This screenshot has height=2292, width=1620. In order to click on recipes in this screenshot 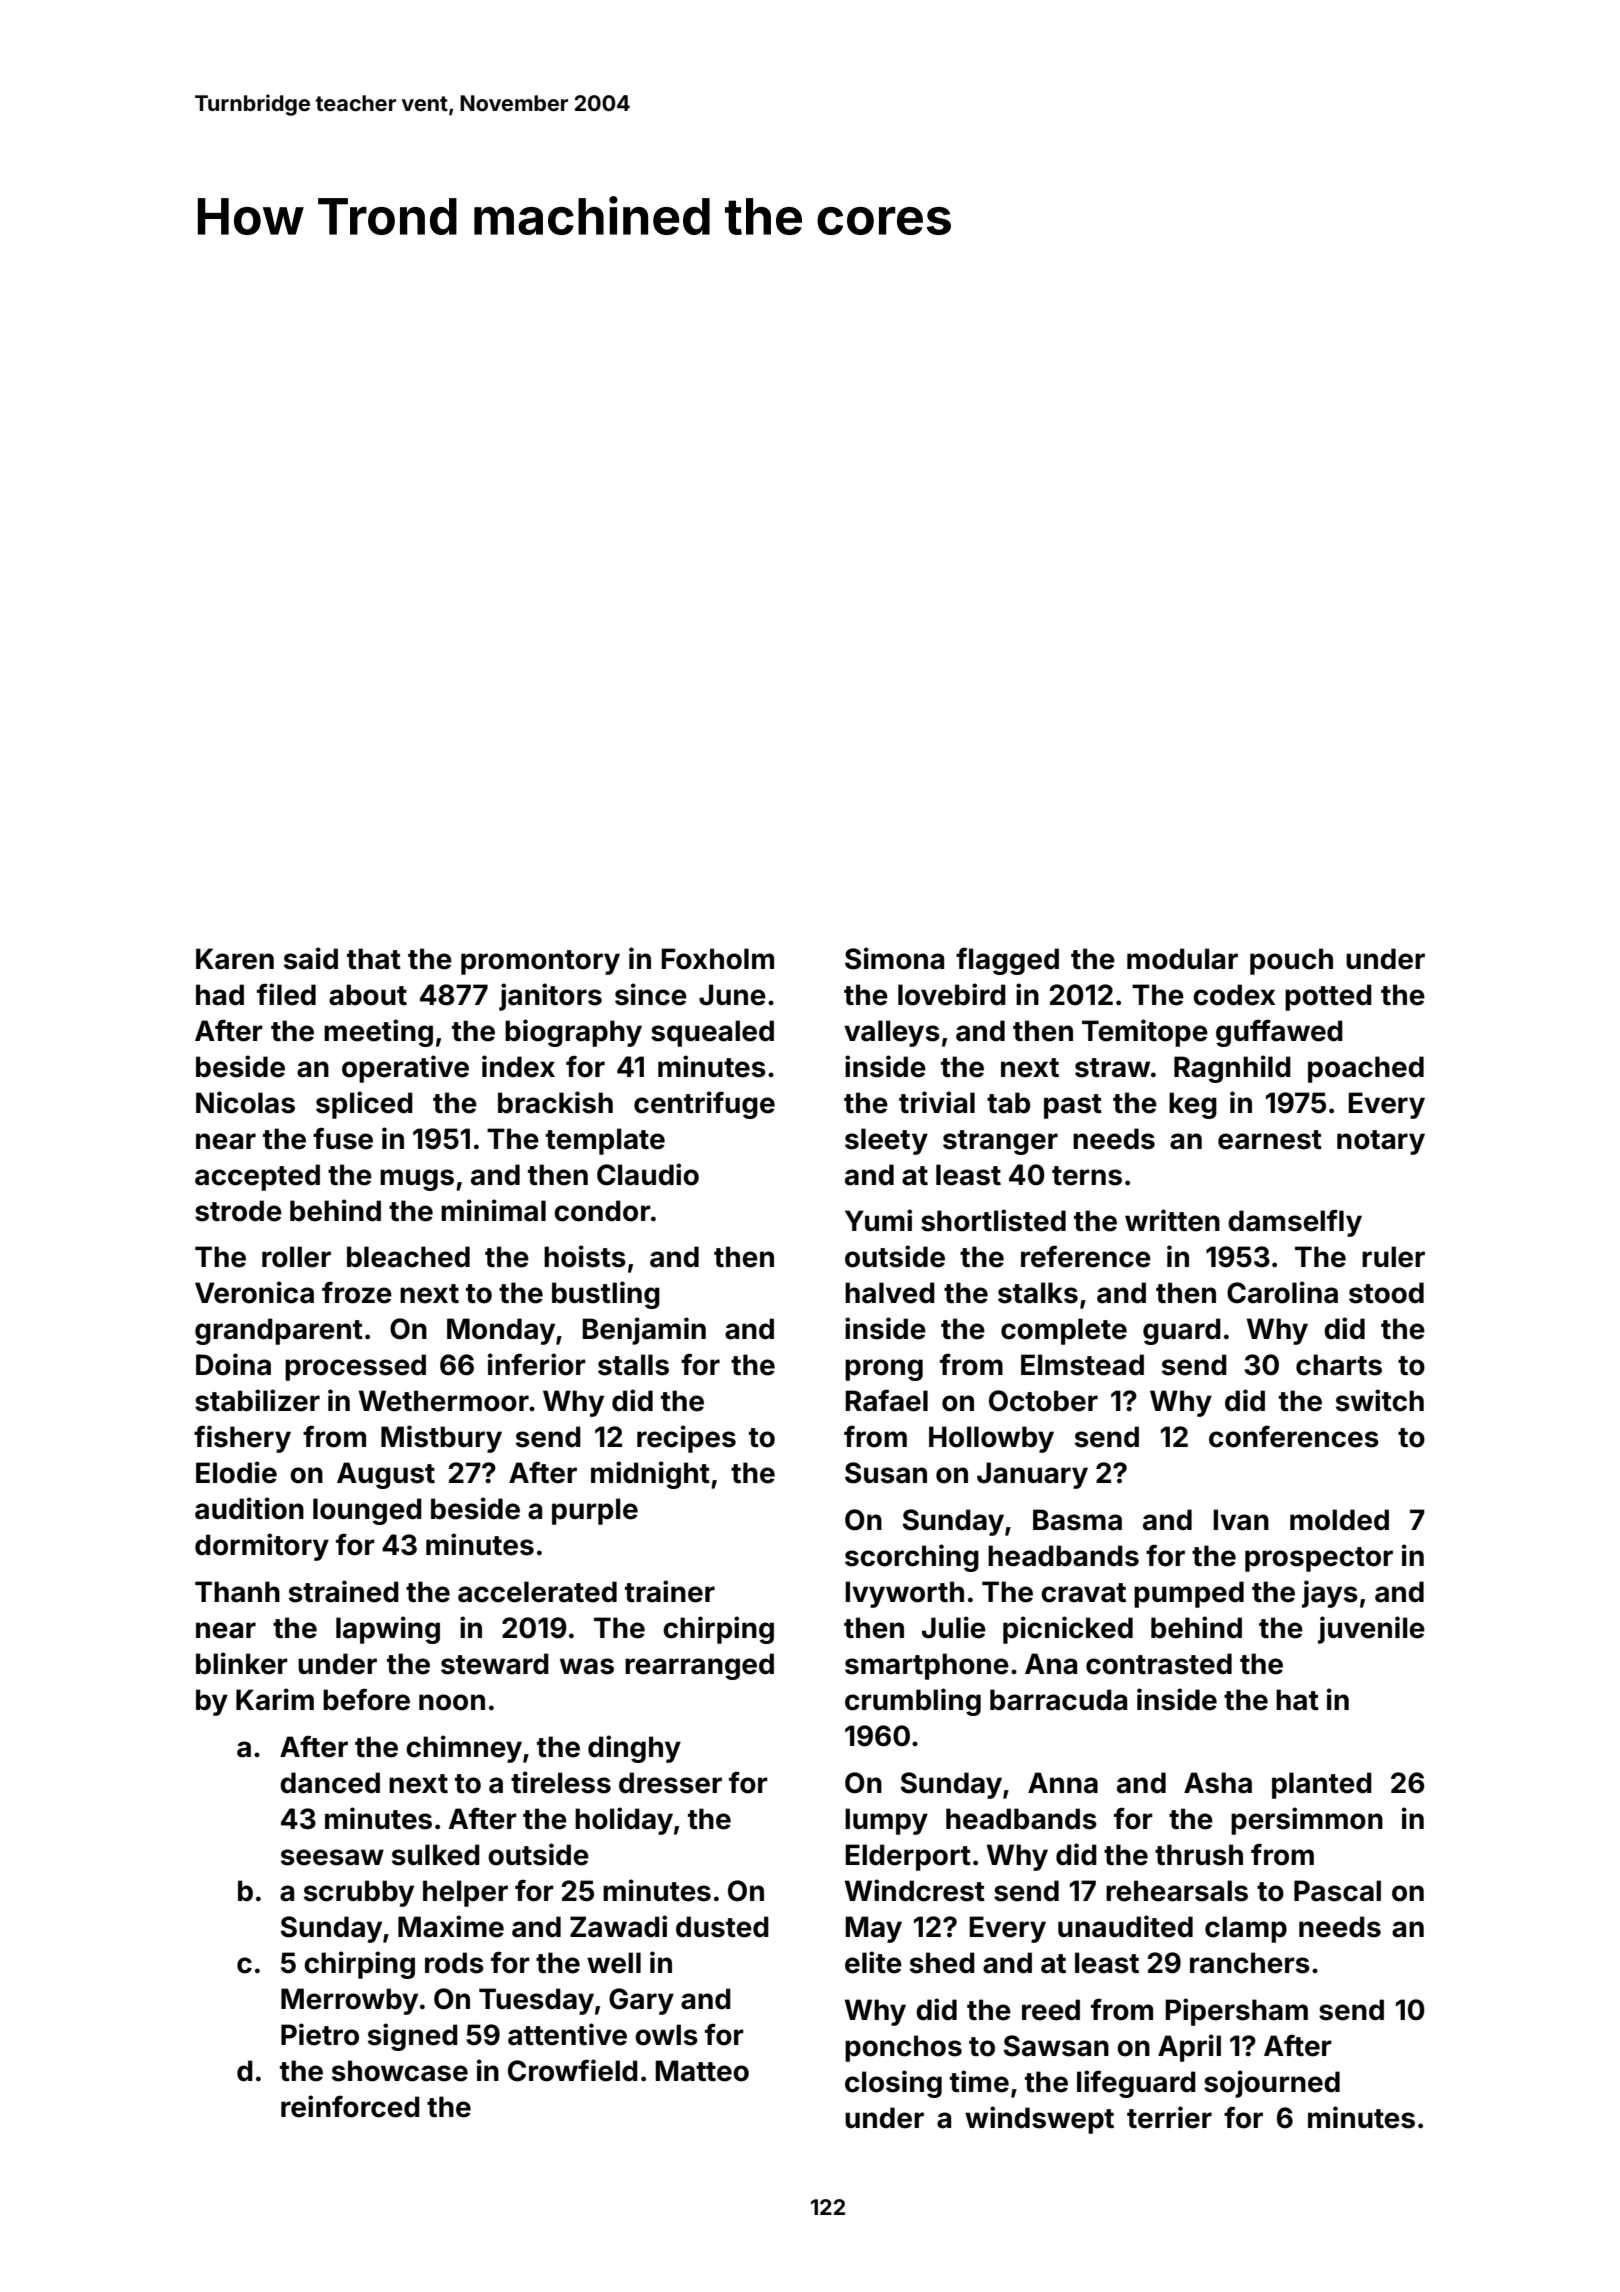, I will do `click(686, 1439)`.
